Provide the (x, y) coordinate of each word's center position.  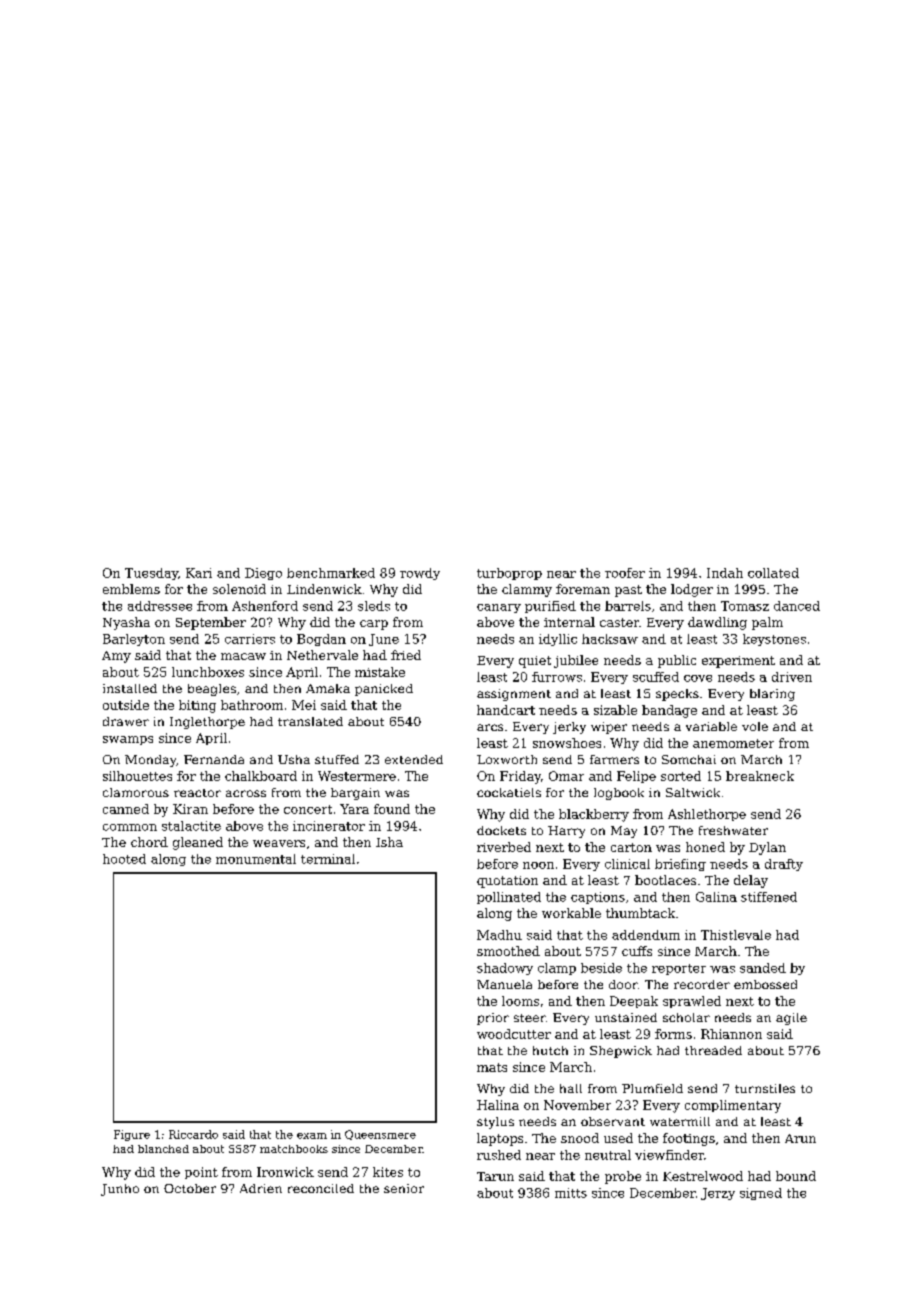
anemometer (733, 743)
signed (761, 1194)
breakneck (760, 776)
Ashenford (265, 606)
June (384, 640)
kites (388, 1172)
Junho (120, 1190)
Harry (566, 832)
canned (126, 809)
